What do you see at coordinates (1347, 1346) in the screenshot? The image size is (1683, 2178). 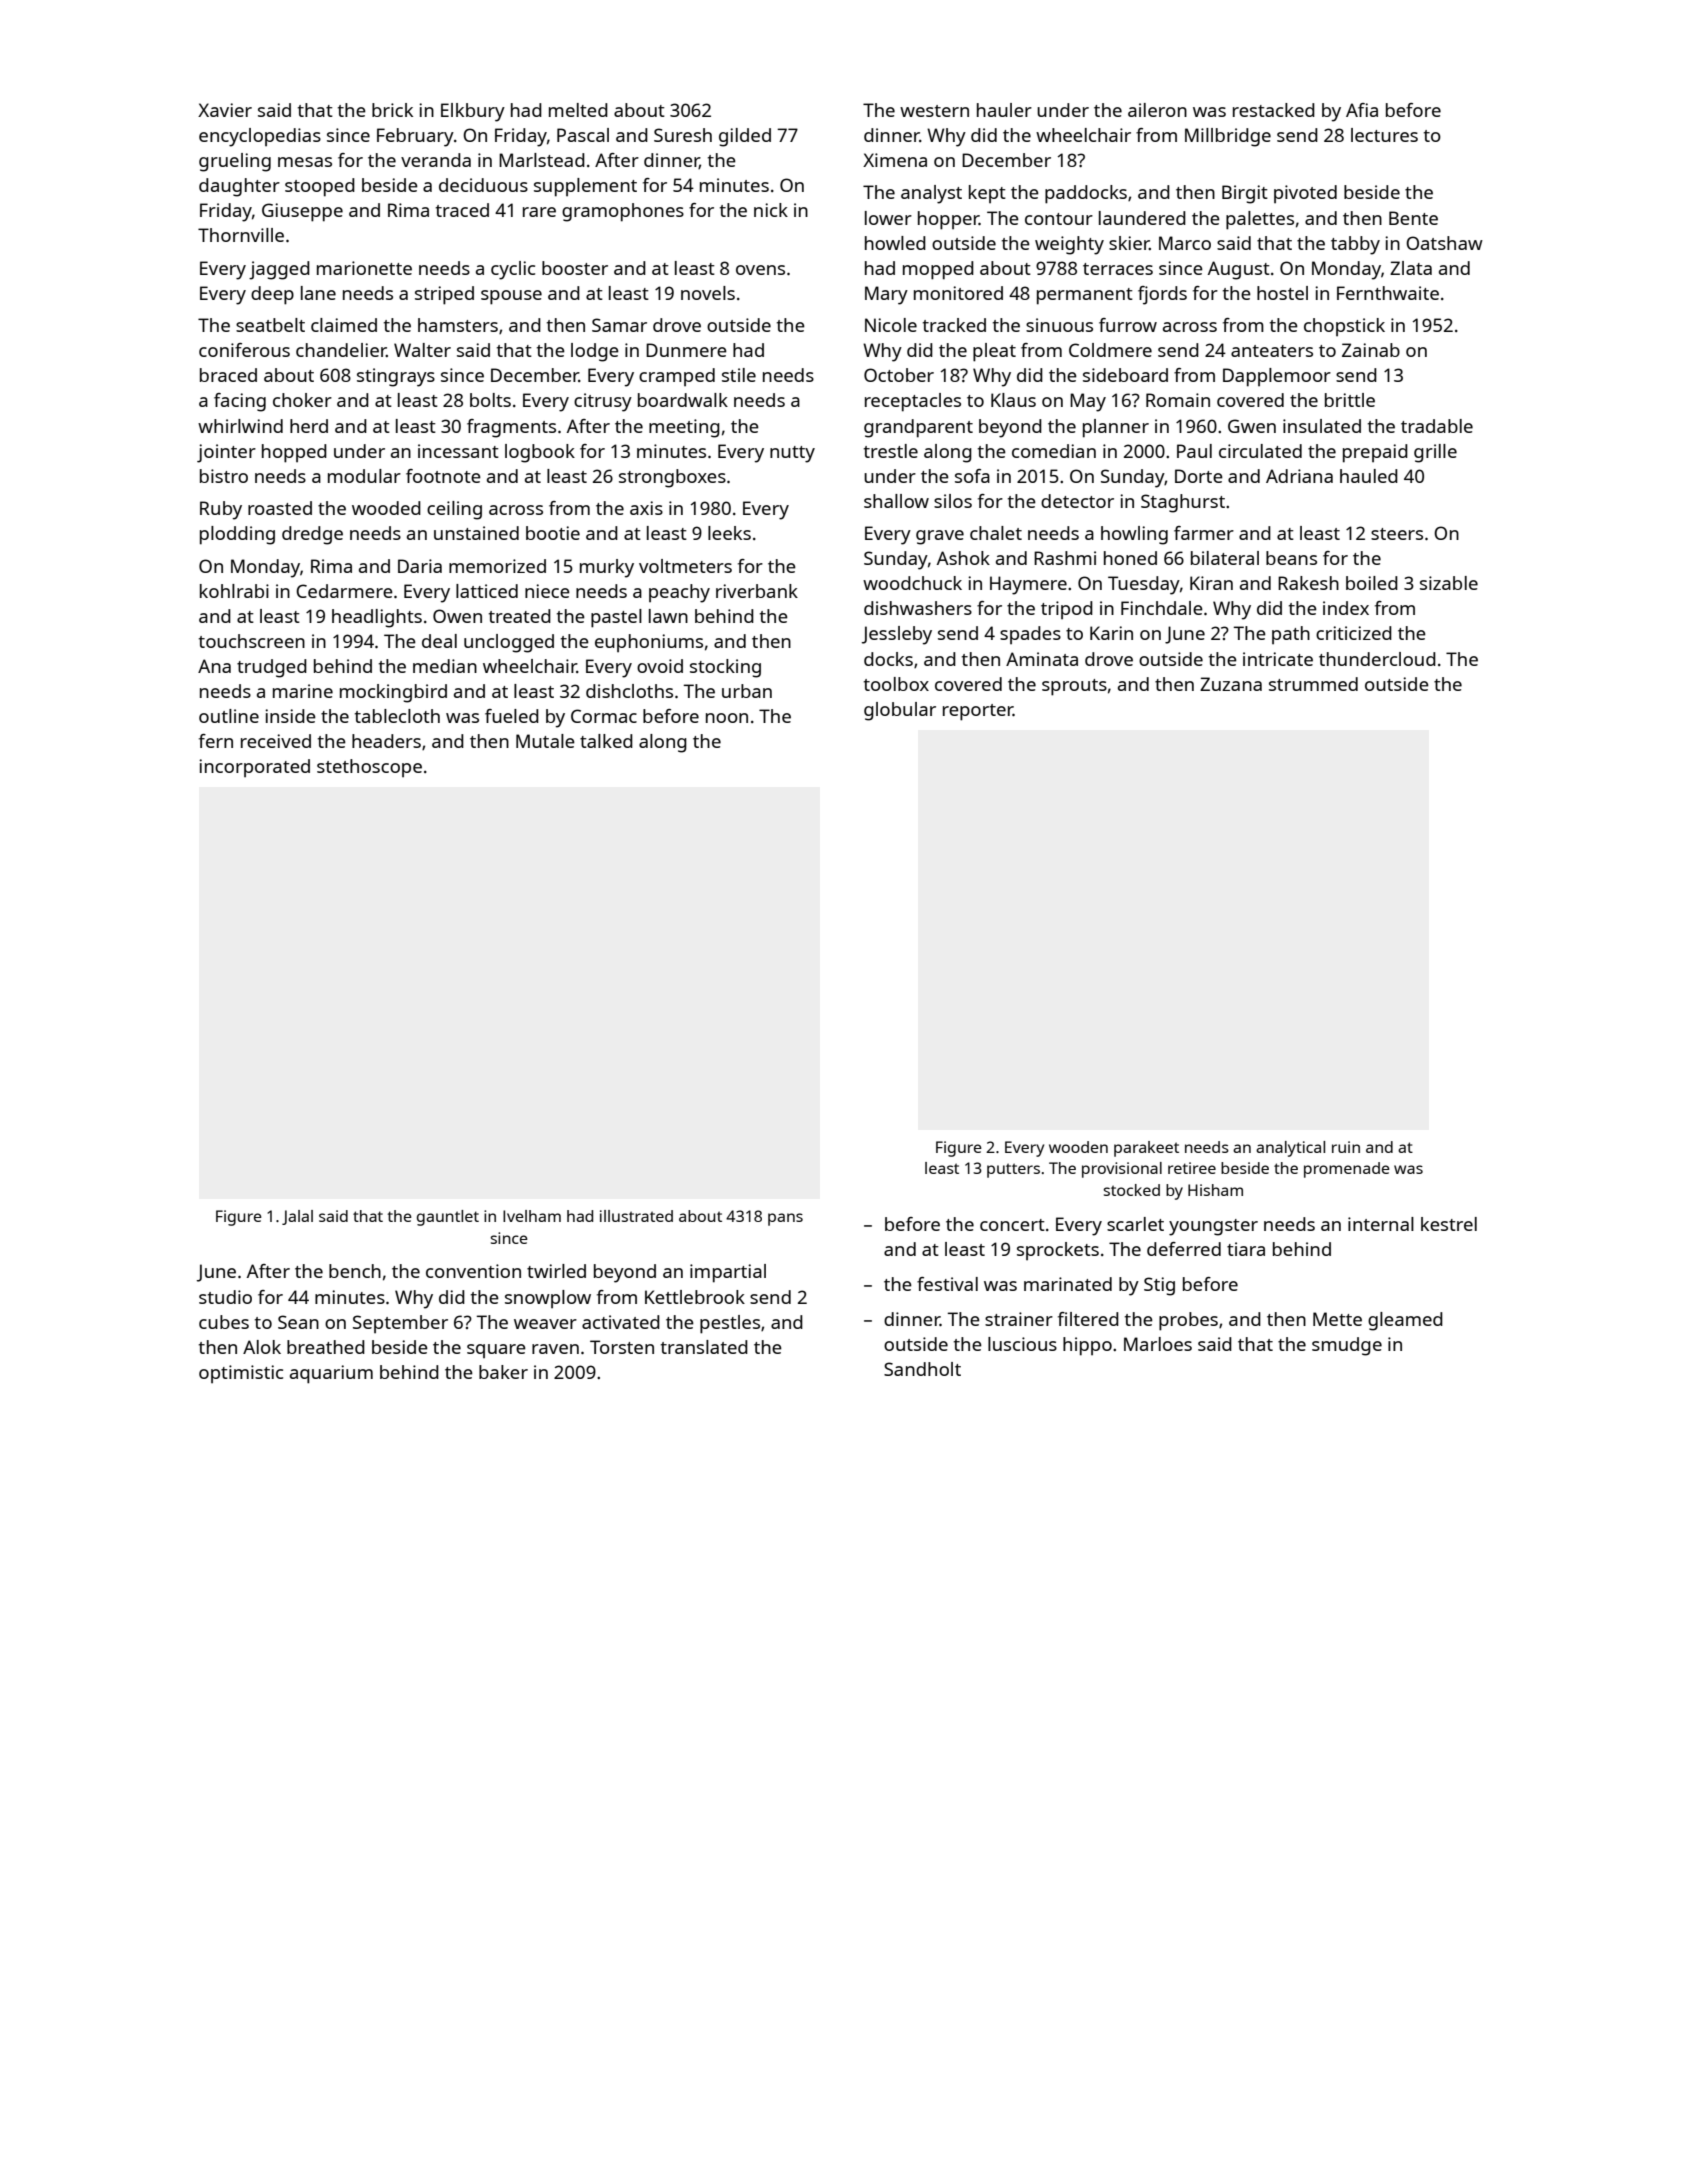 I see `smudge` at bounding box center [1347, 1346].
